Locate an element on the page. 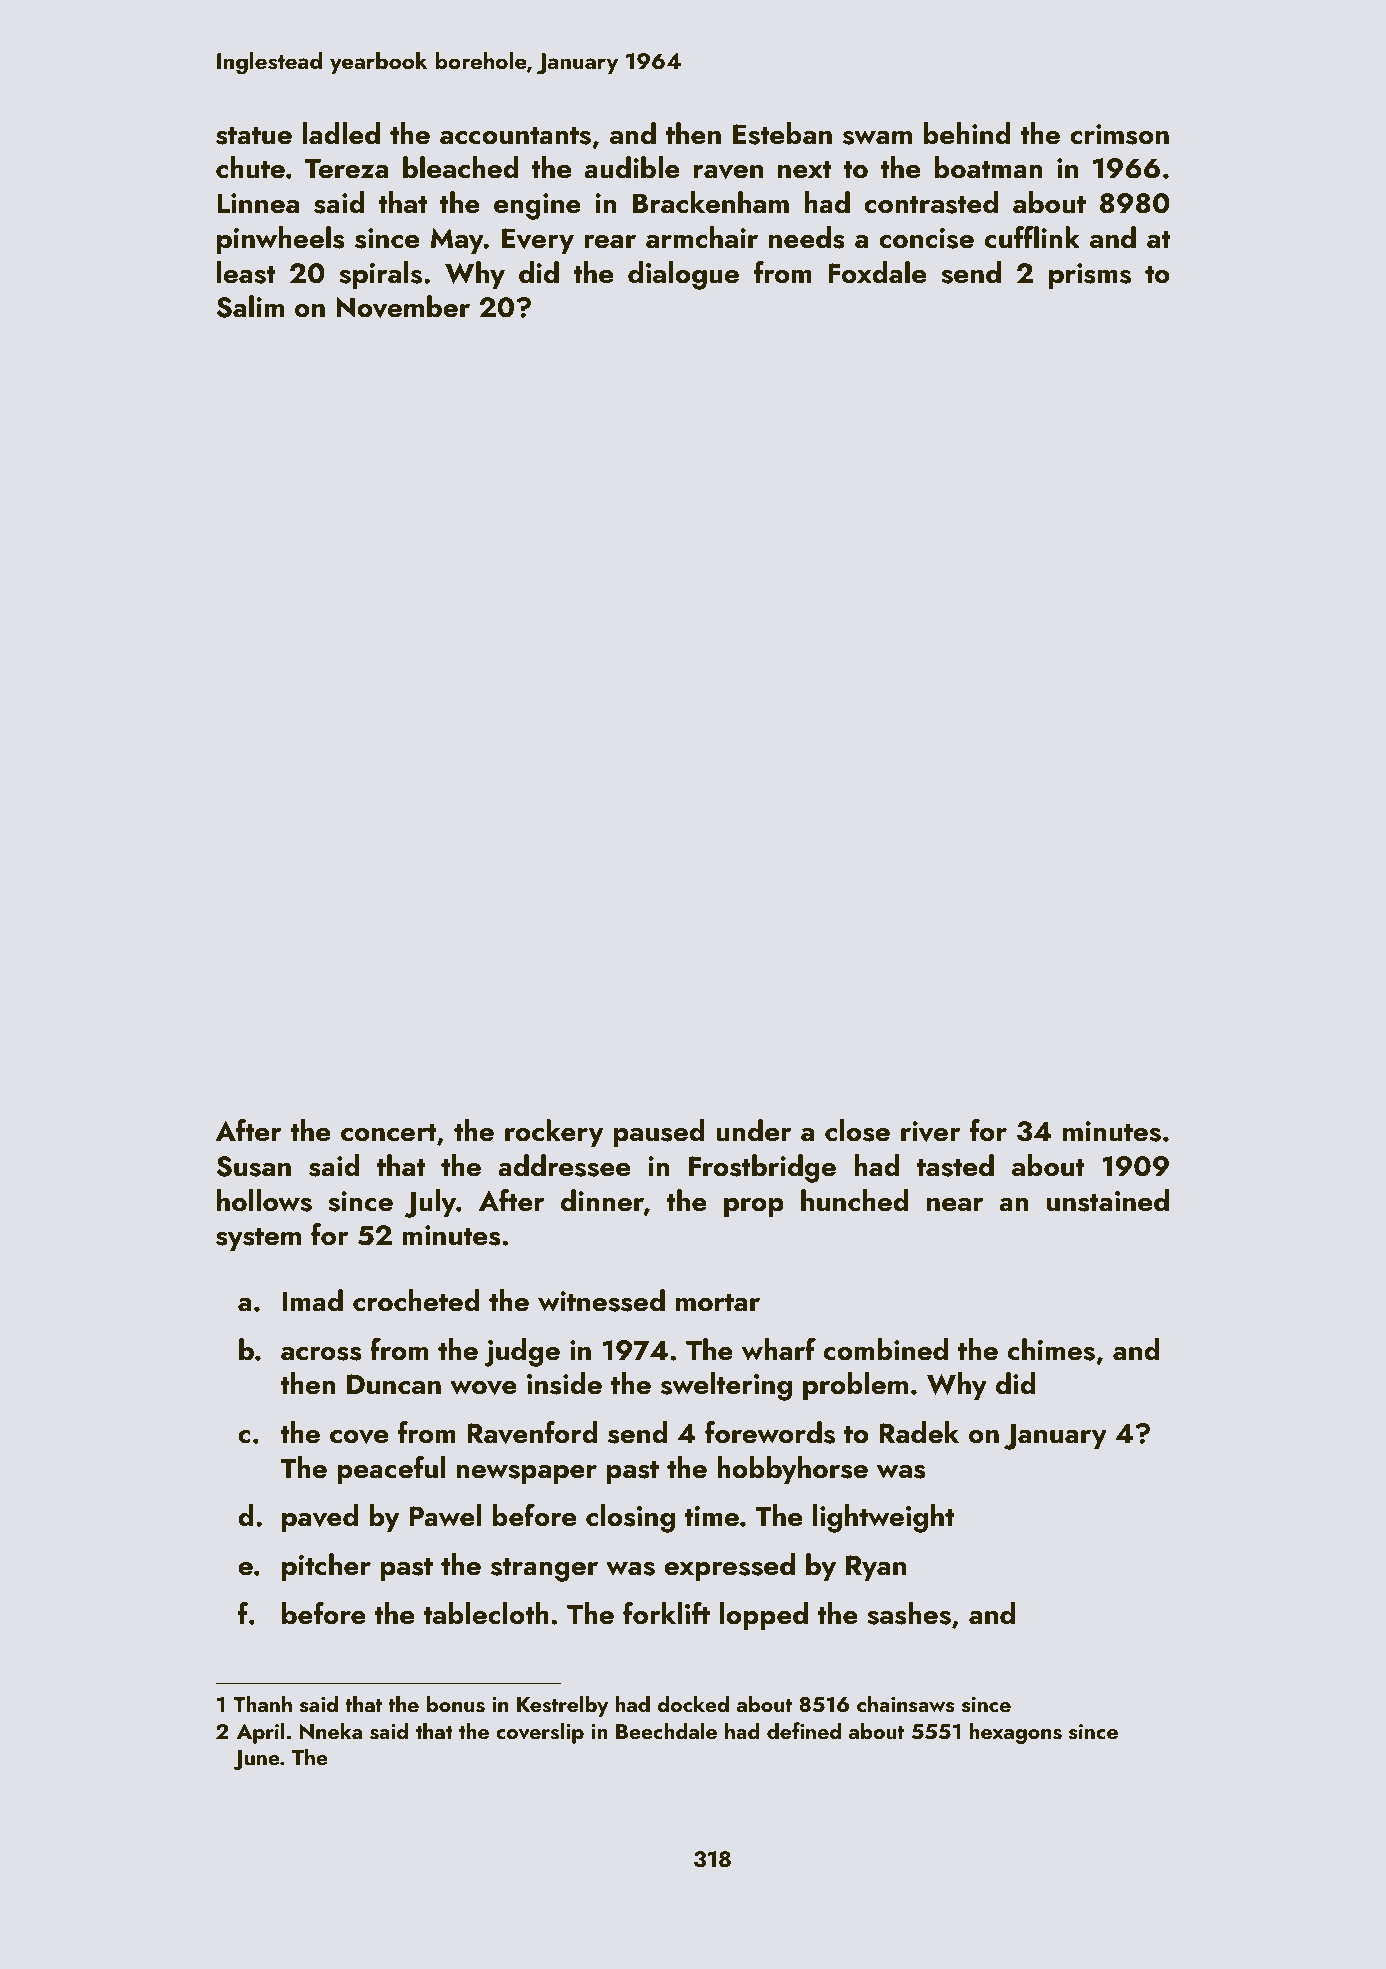 This page has width=1386, height=1969. Brackenham is located at coordinates (711, 202).
